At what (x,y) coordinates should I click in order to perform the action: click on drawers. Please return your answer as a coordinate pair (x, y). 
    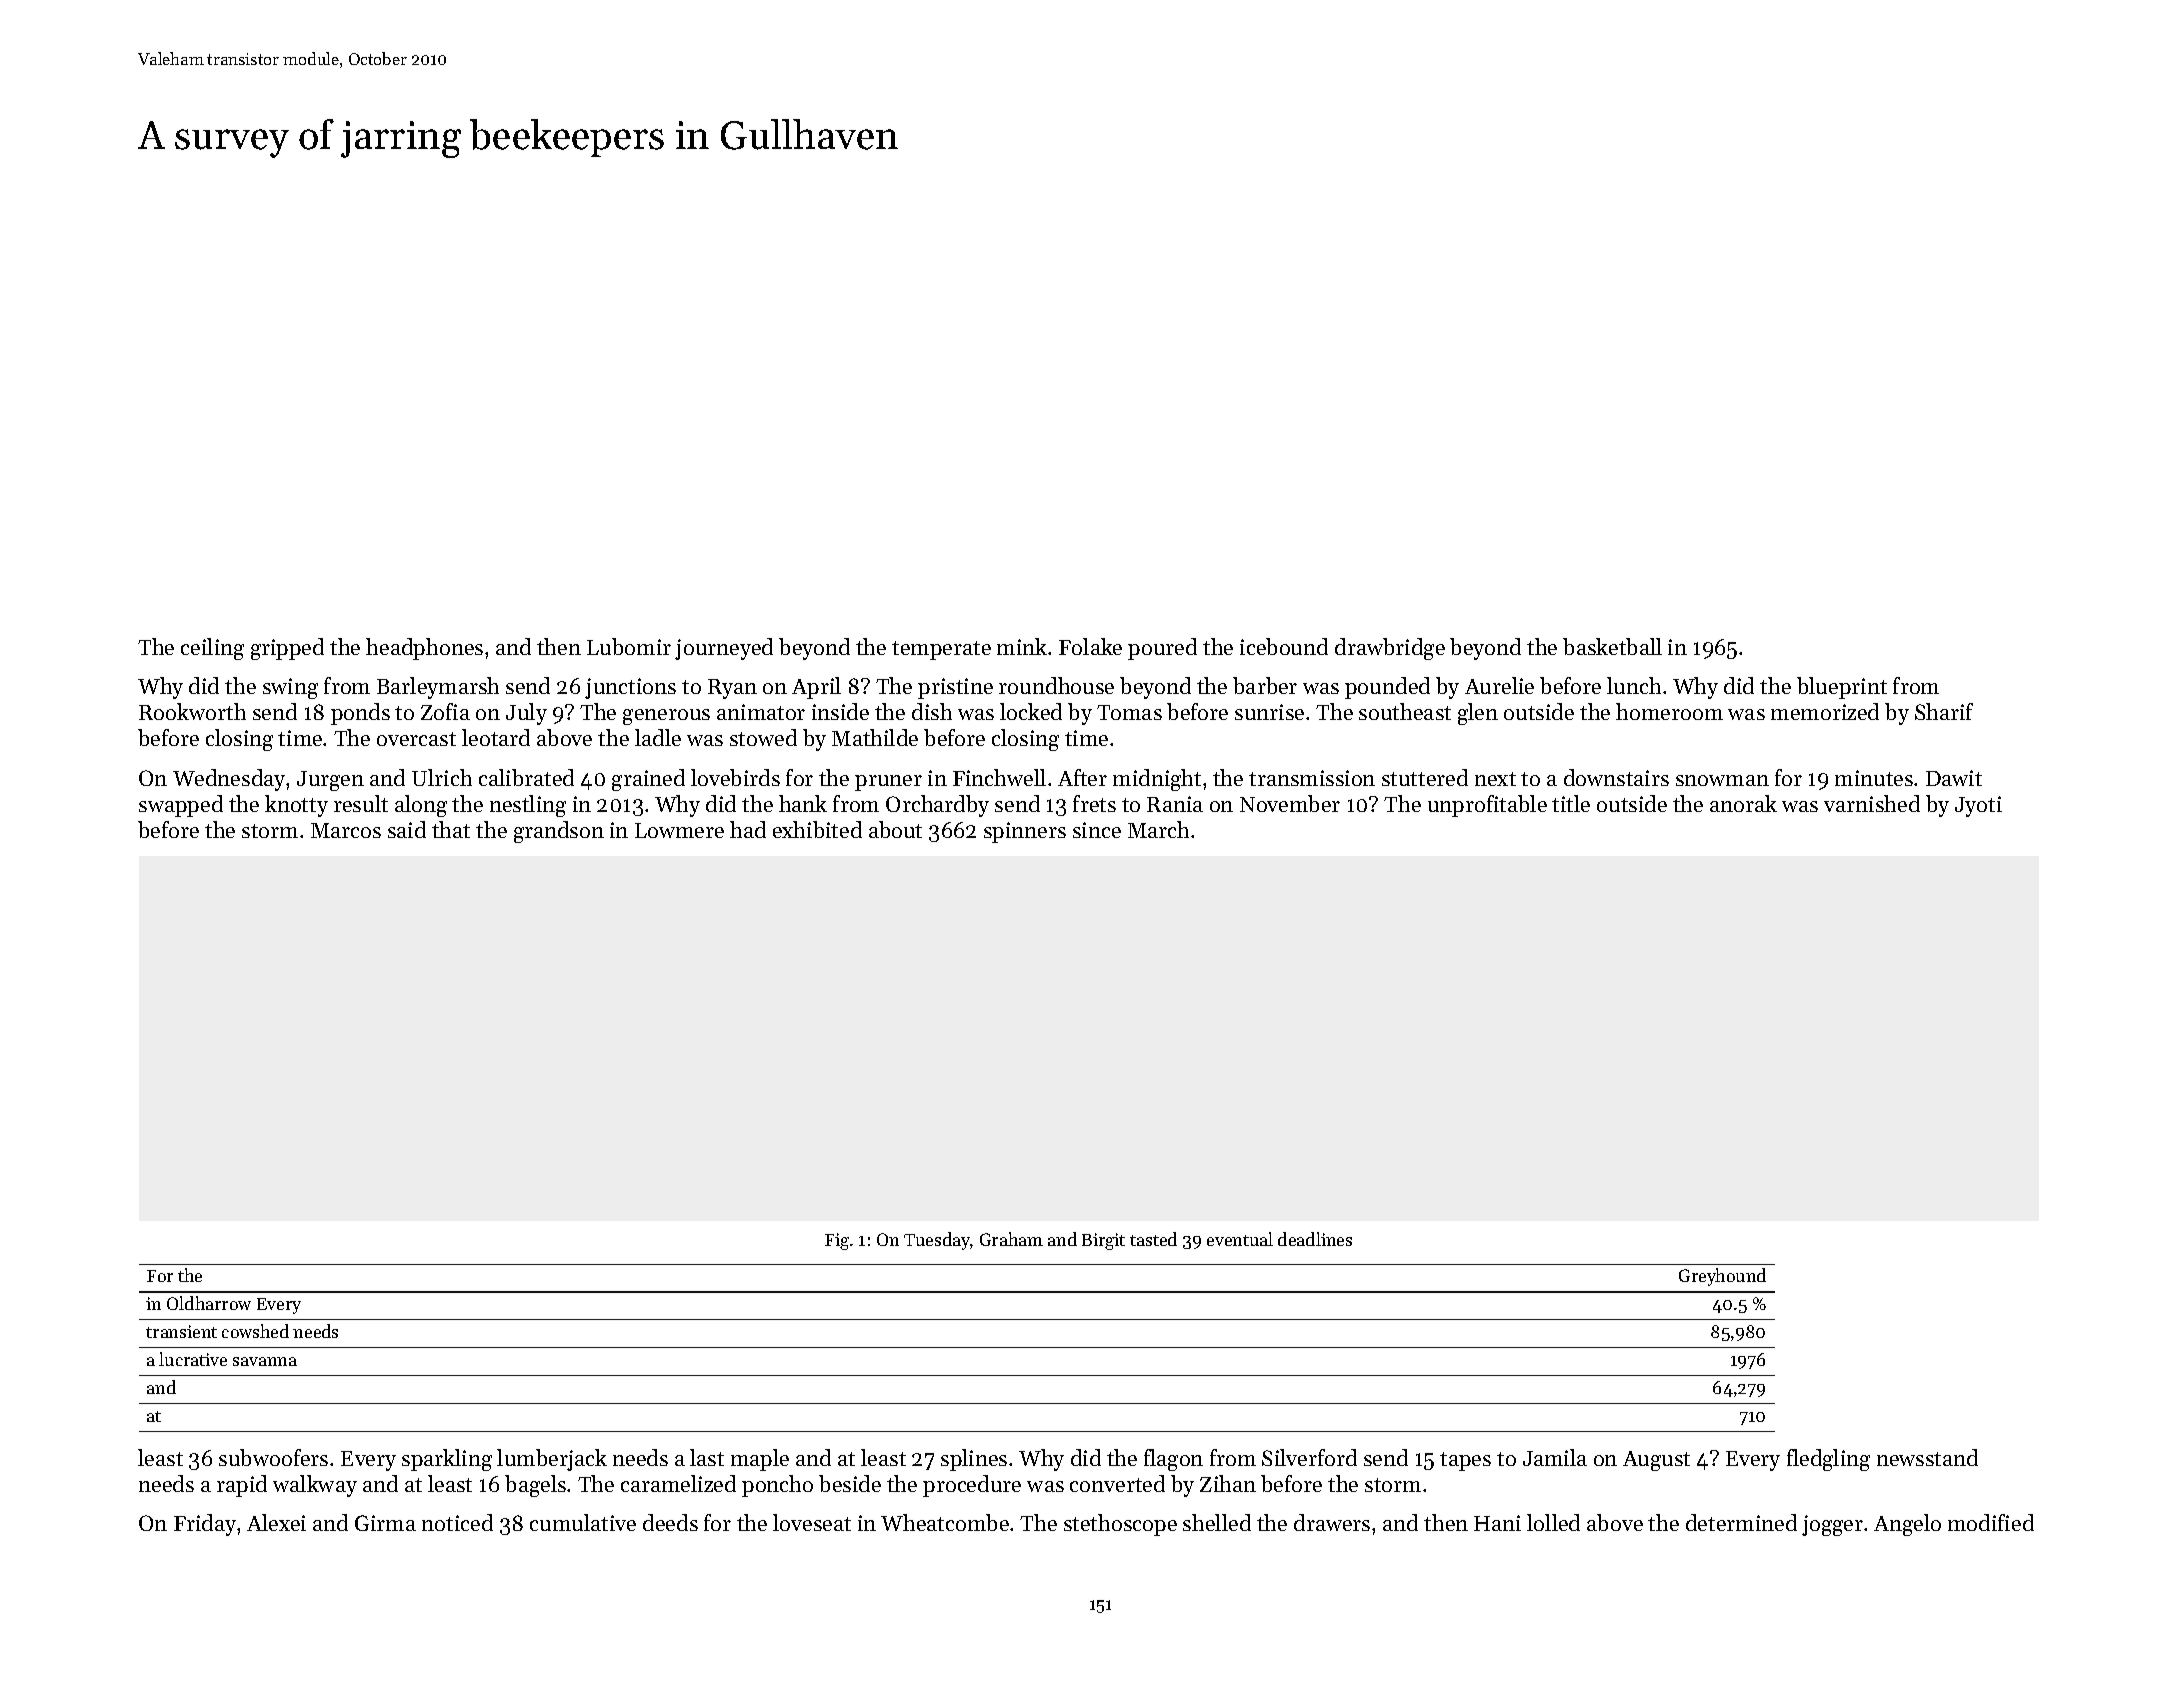
    Looking at the image, I should click on (1332, 1522).
